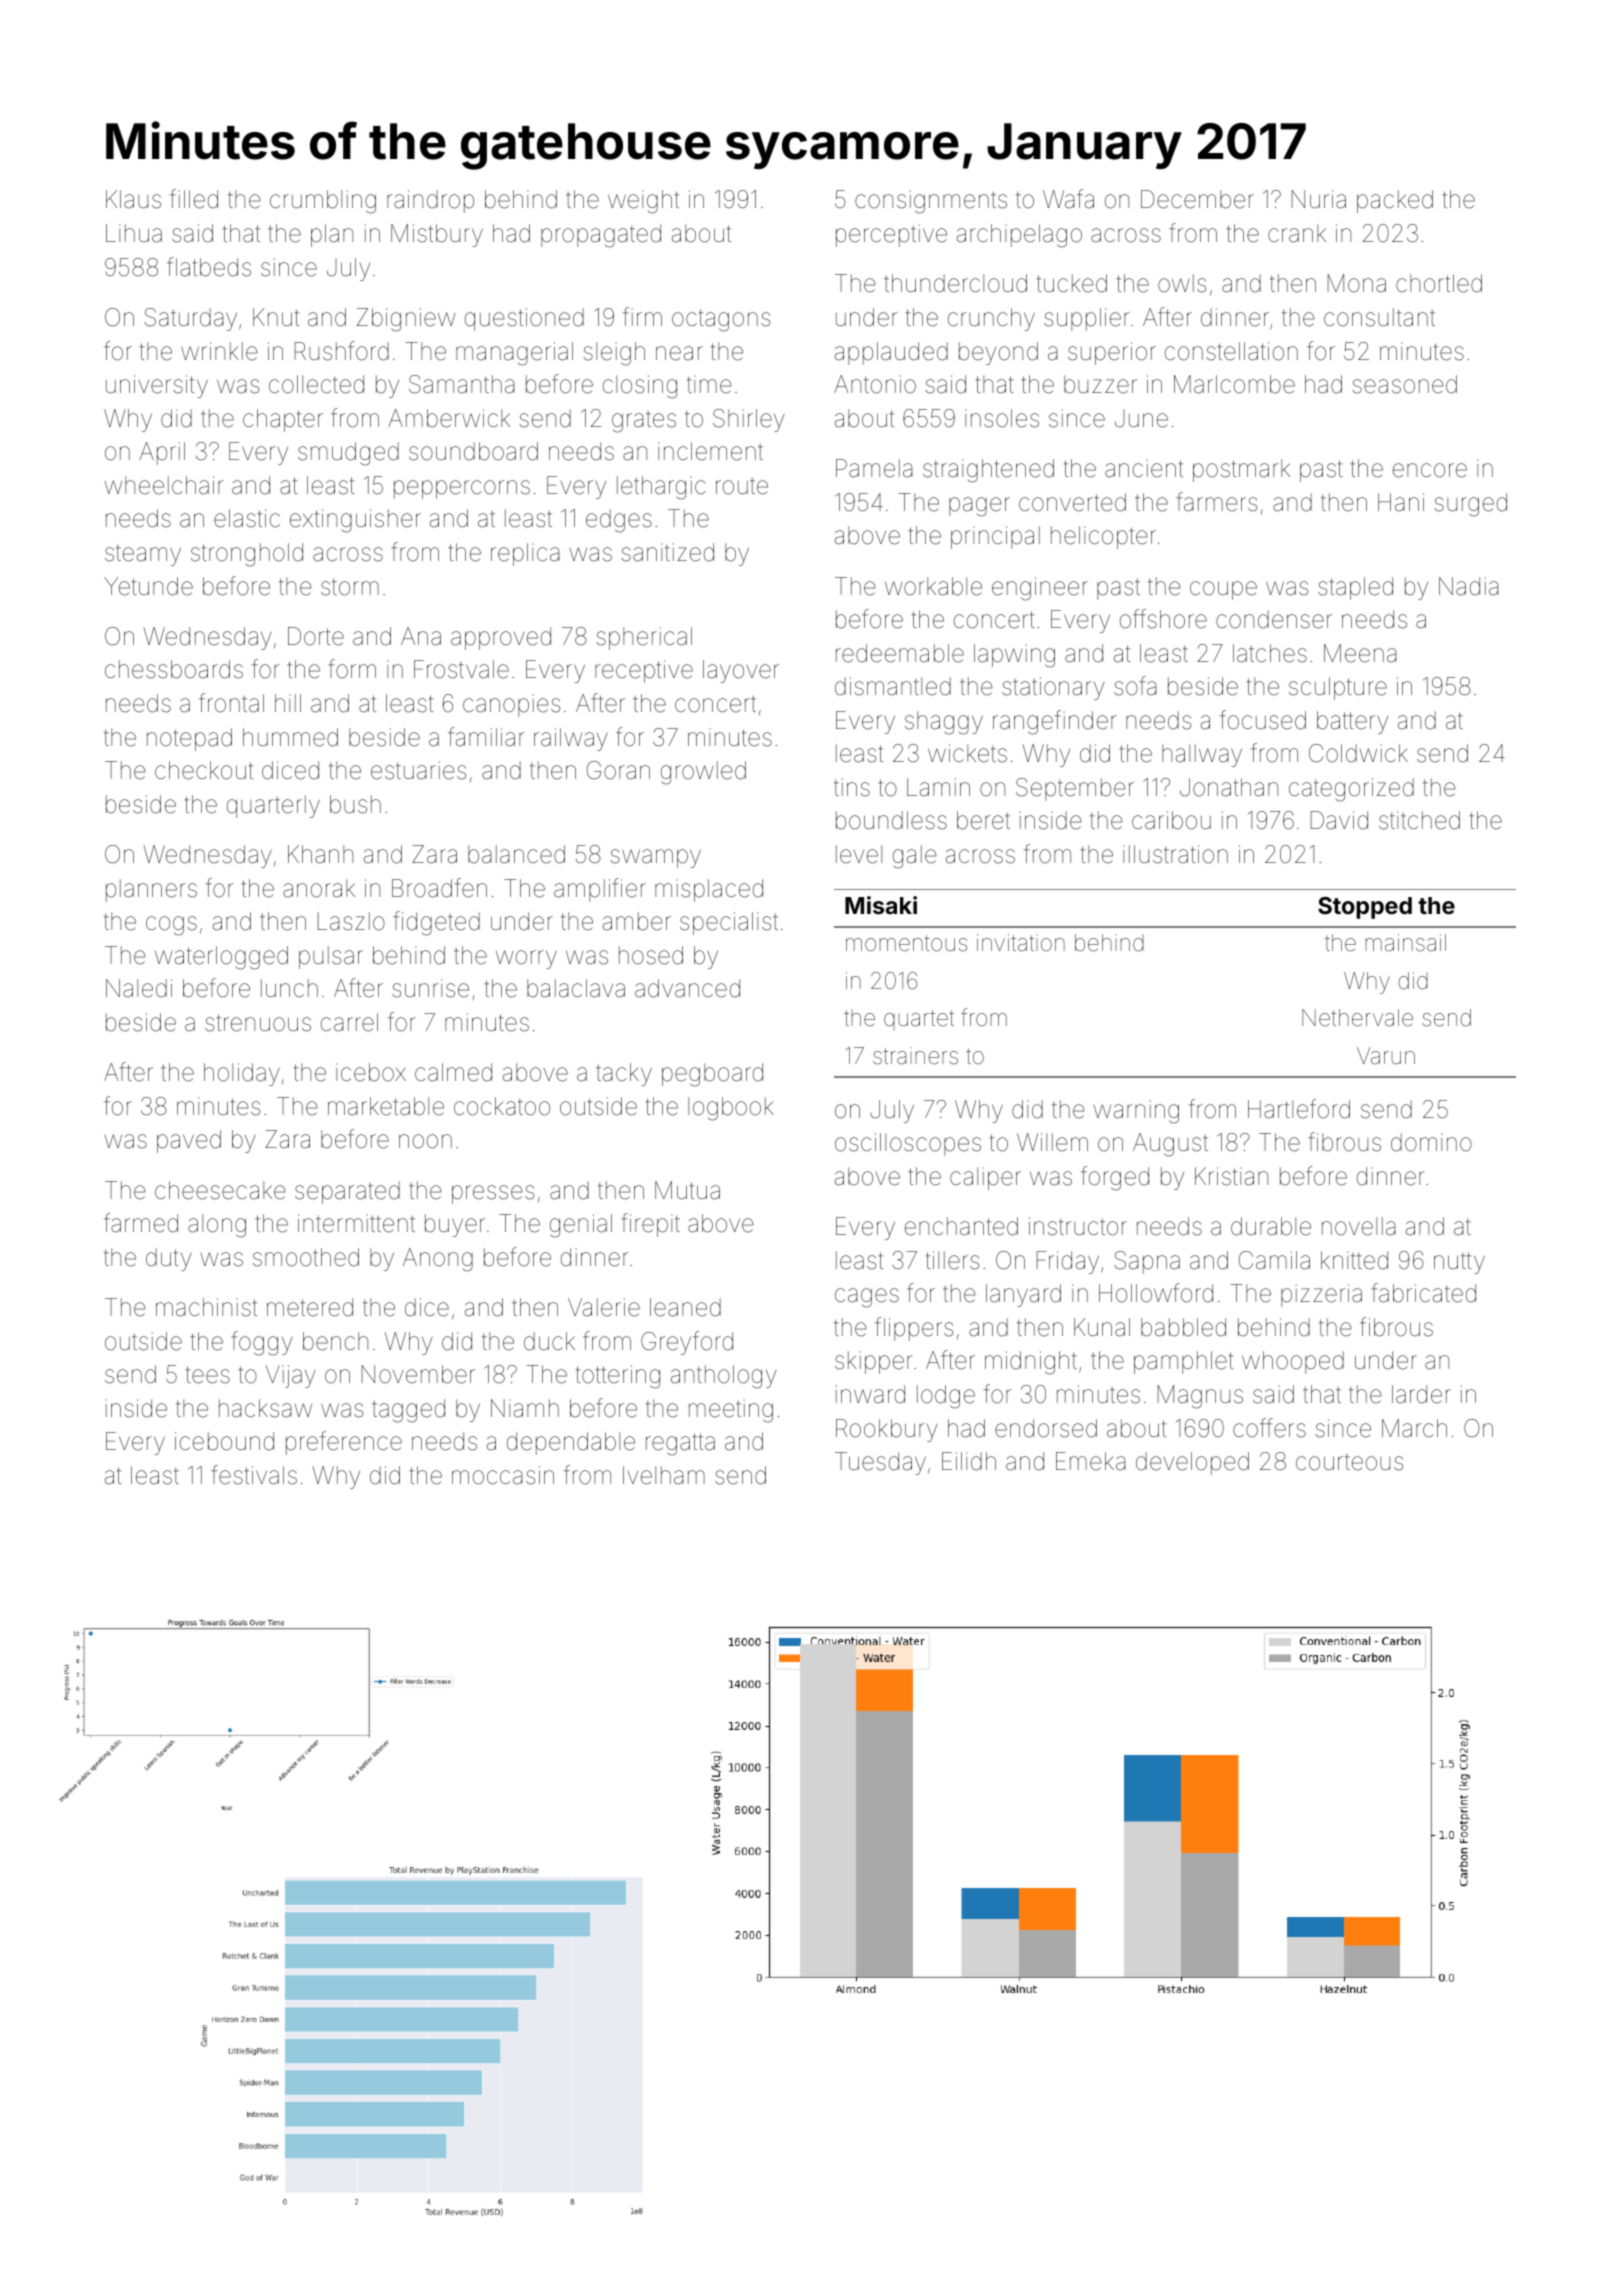 The height and width of the page is (2292, 1620). I want to click on holiday, so click(242, 1074).
